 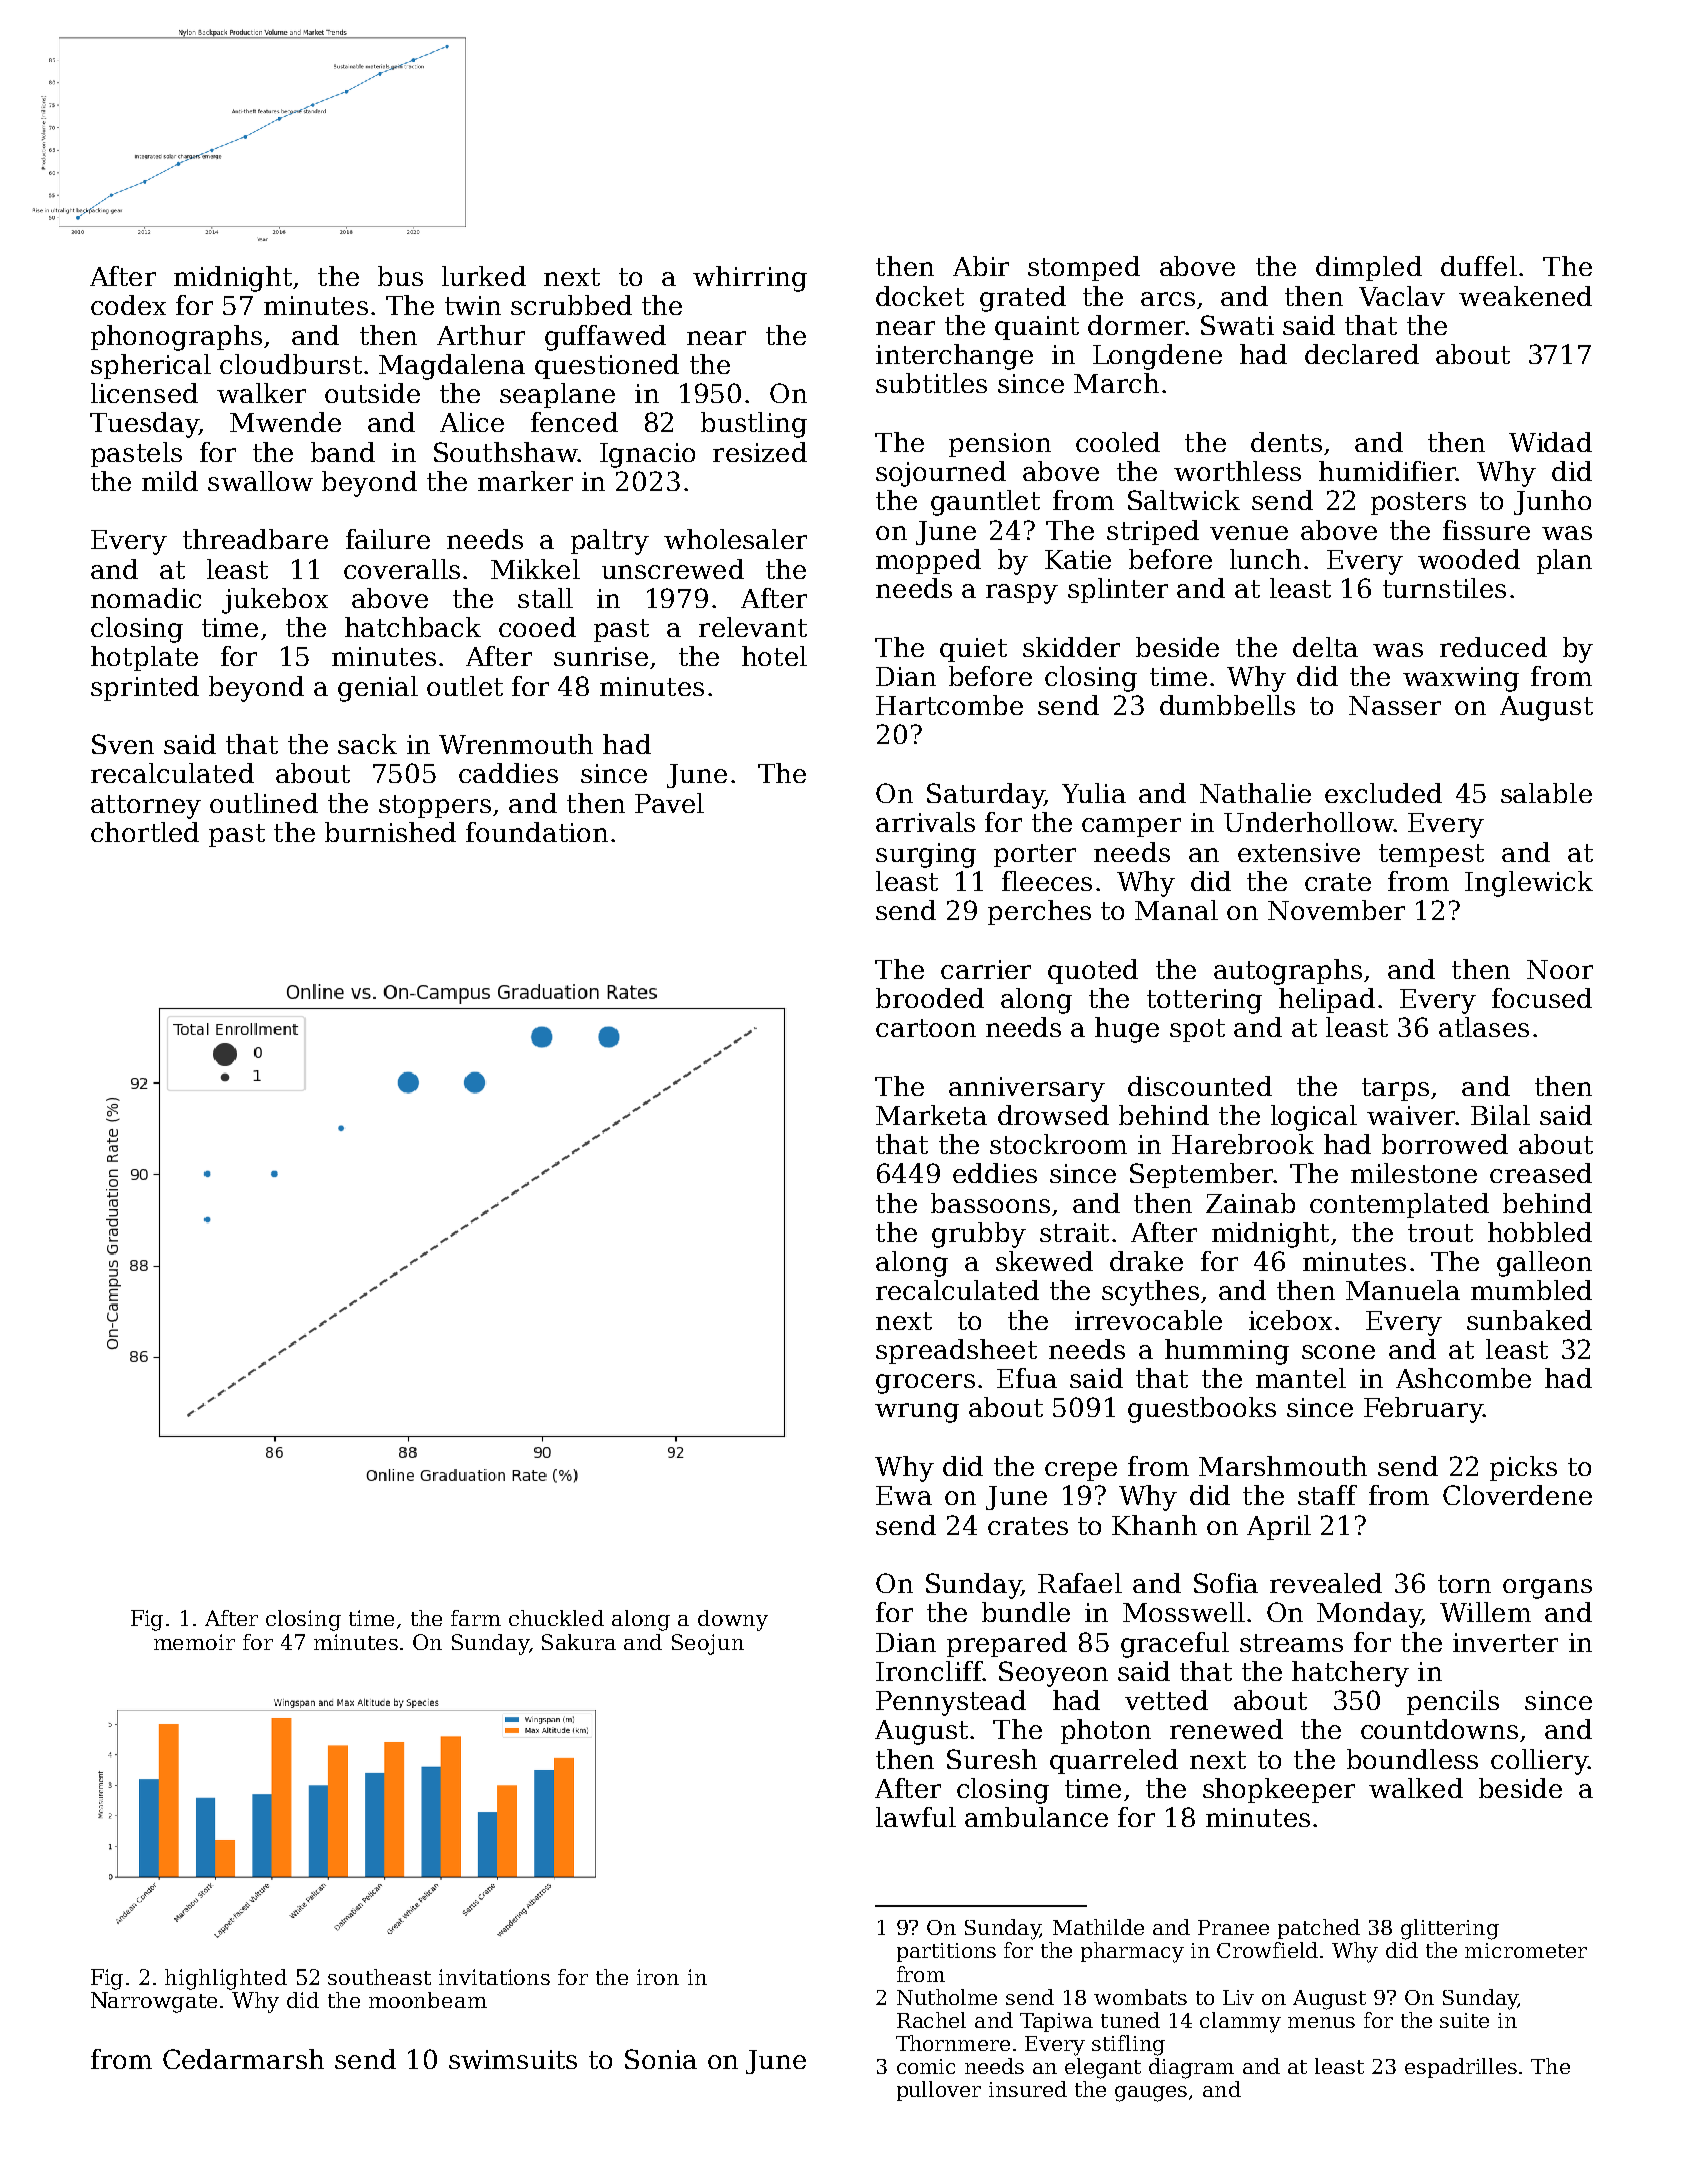 What do you see at coordinates (1078, 559) in the screenshot?
I see `Katie` at bounding box center [1078, 559].
